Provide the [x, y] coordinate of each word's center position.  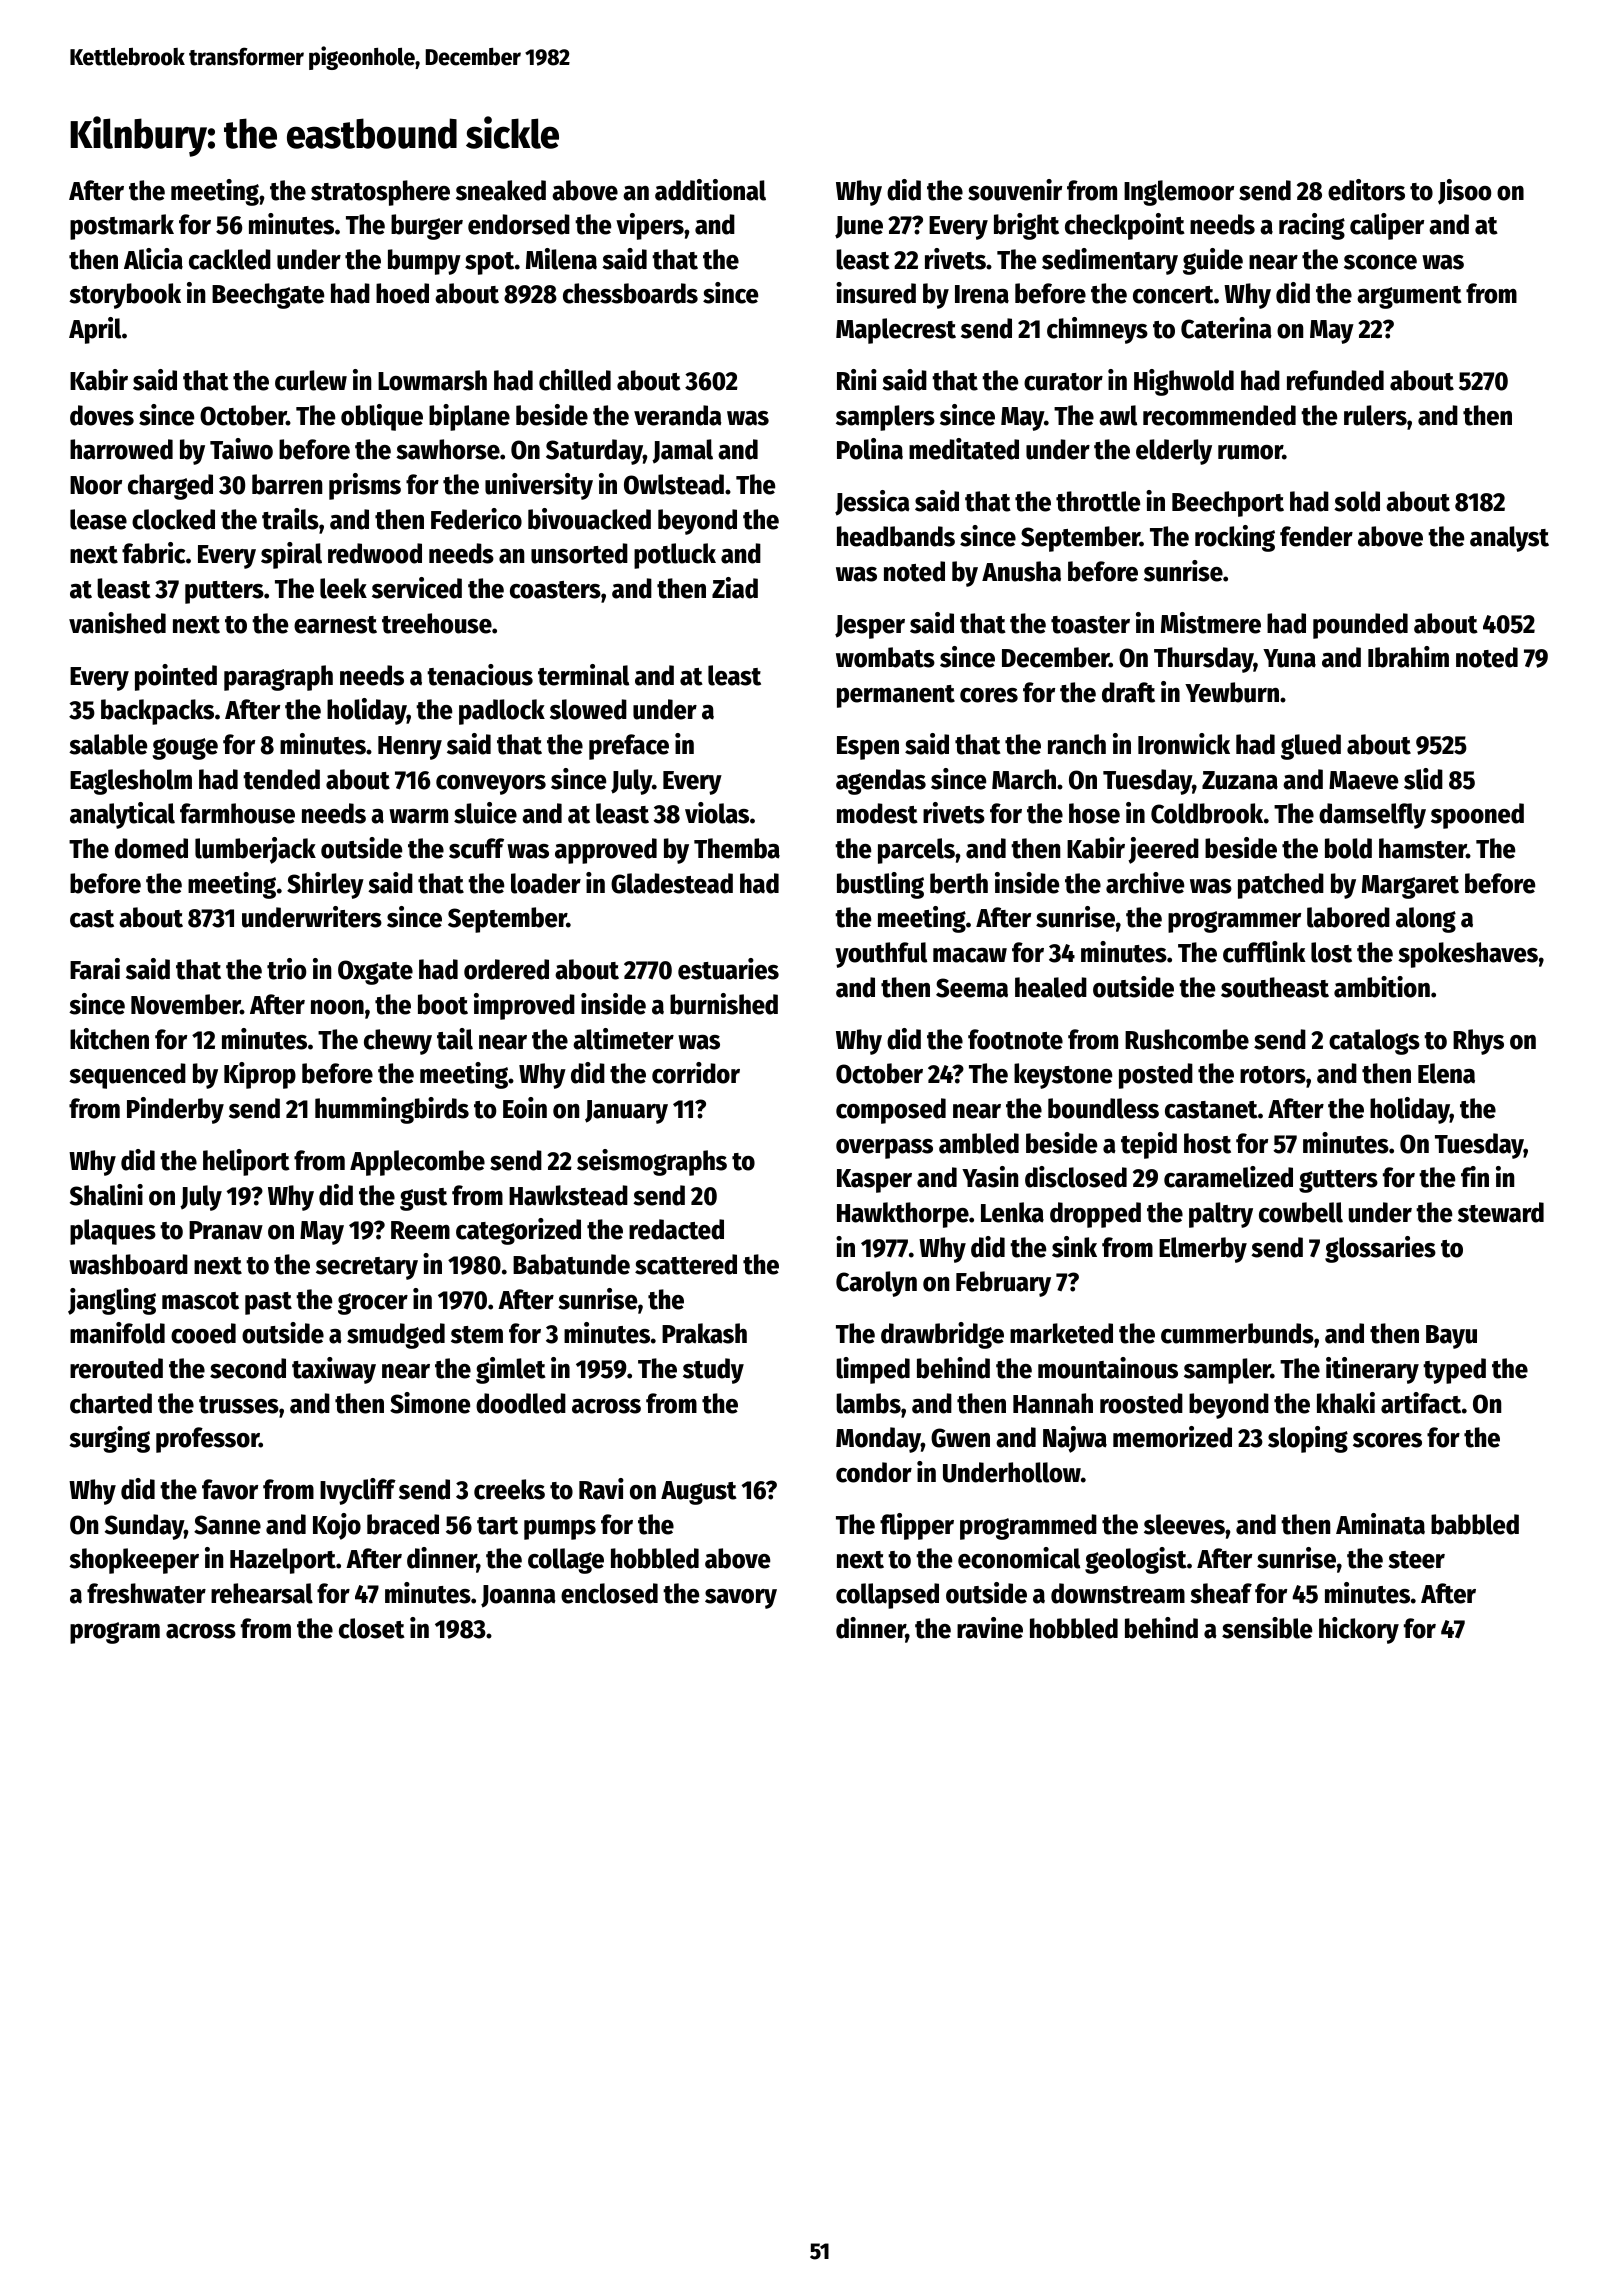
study [713, 1371]
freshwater [146, 1593]
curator [1063, 382]
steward [1501, 1212]
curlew [311, 380]
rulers [1375, 415]
